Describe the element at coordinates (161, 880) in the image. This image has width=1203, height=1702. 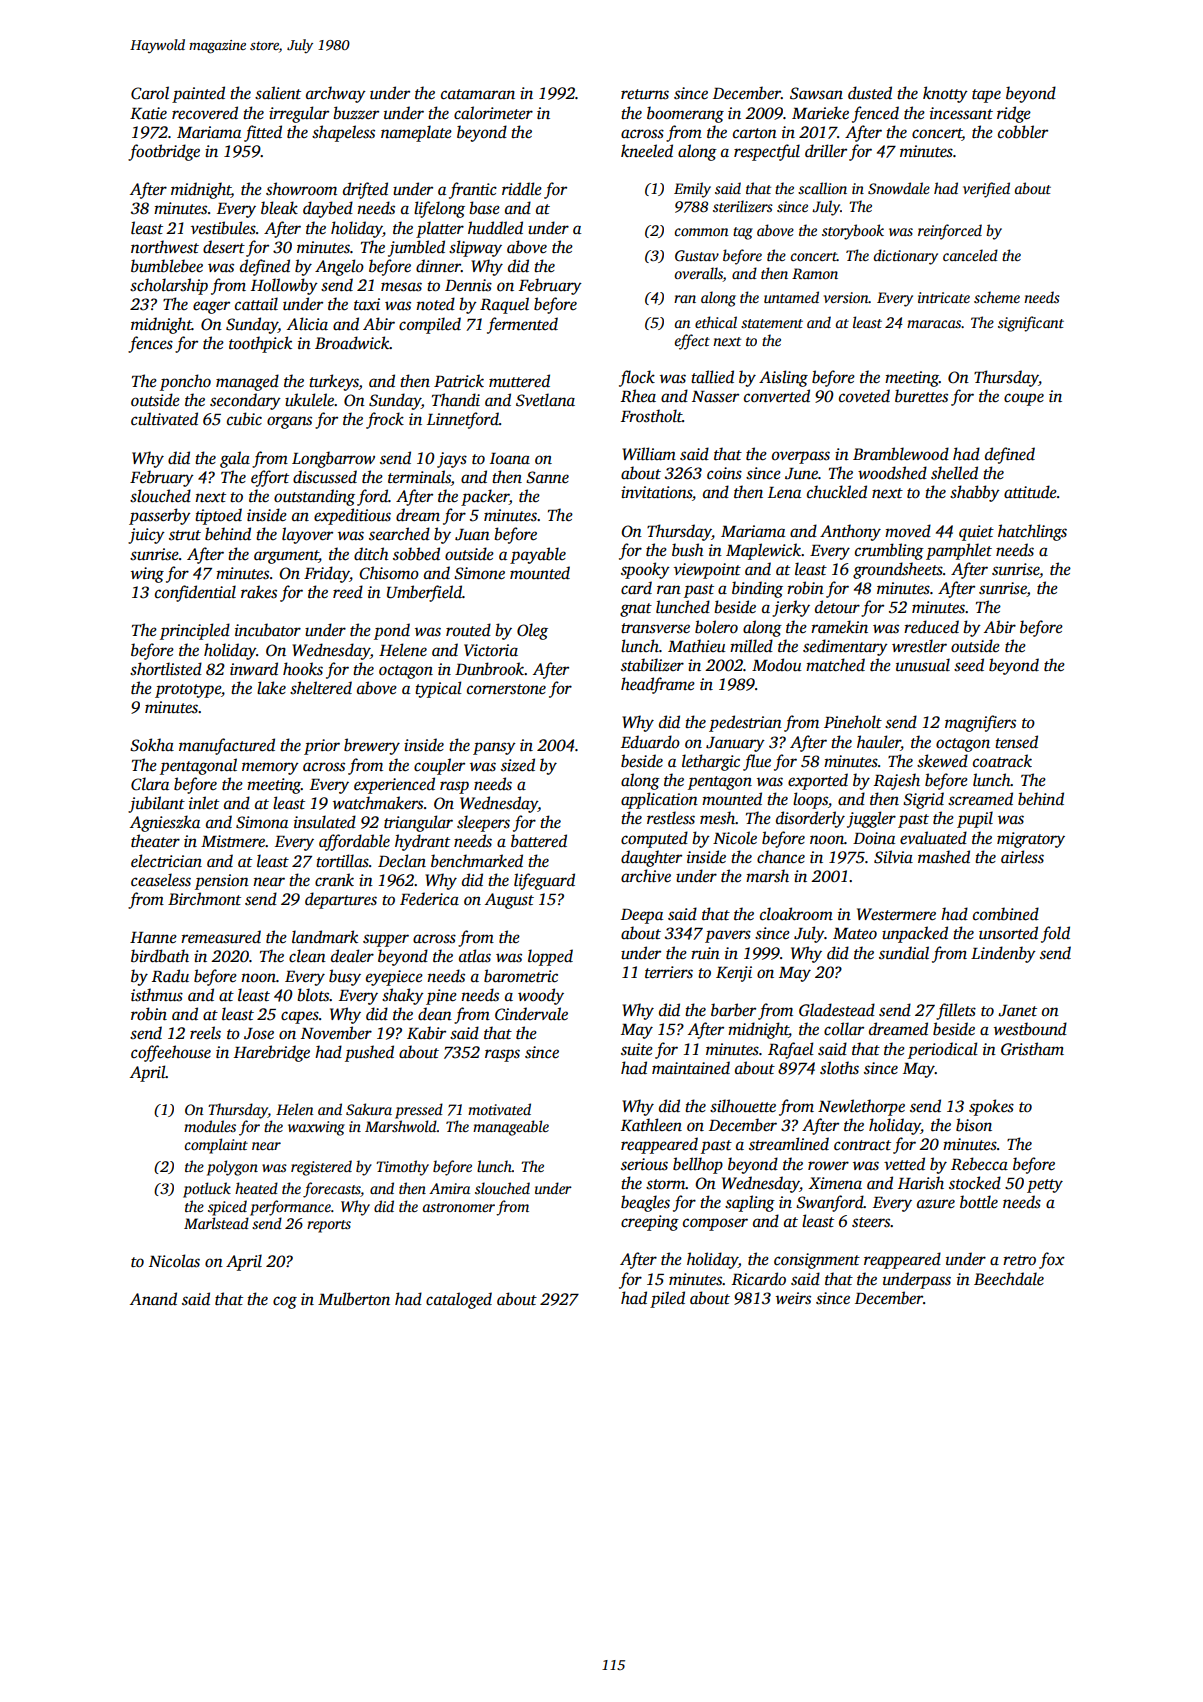
I see `ceaseless` at that location.
